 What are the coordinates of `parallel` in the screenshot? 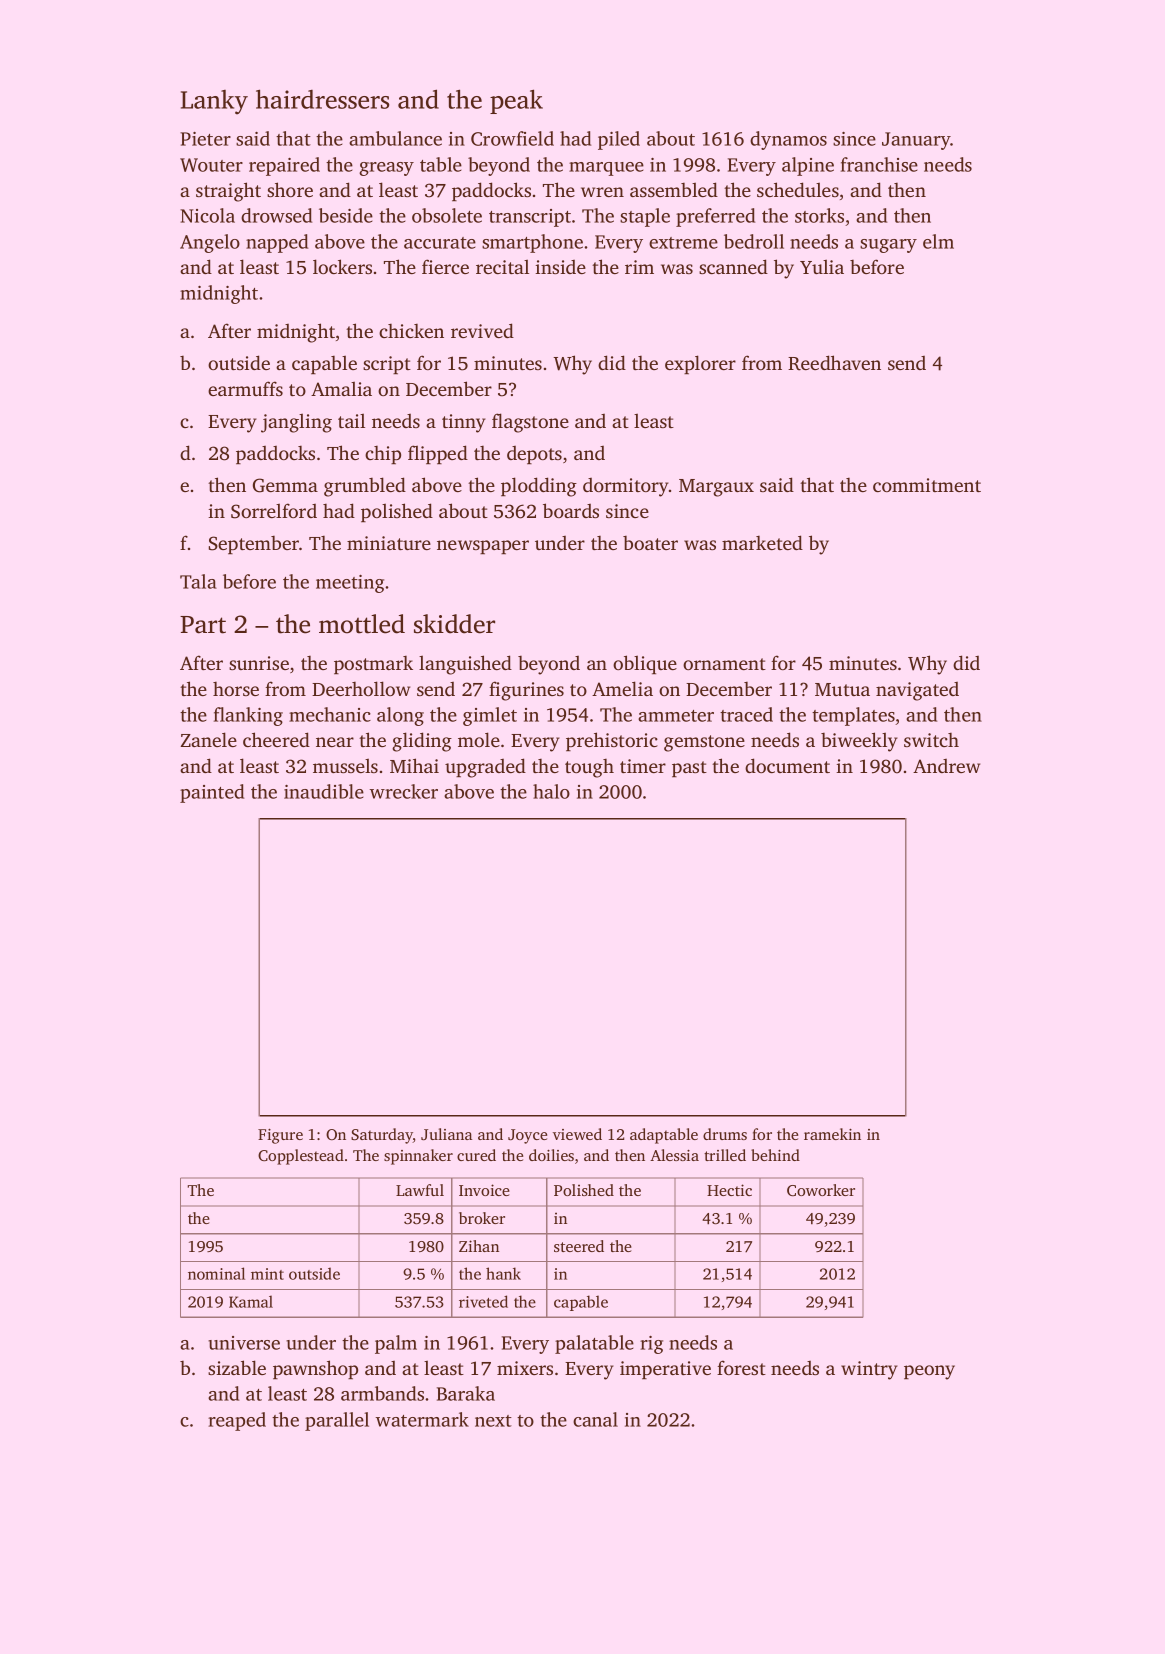 It's located at (337, 1421).
